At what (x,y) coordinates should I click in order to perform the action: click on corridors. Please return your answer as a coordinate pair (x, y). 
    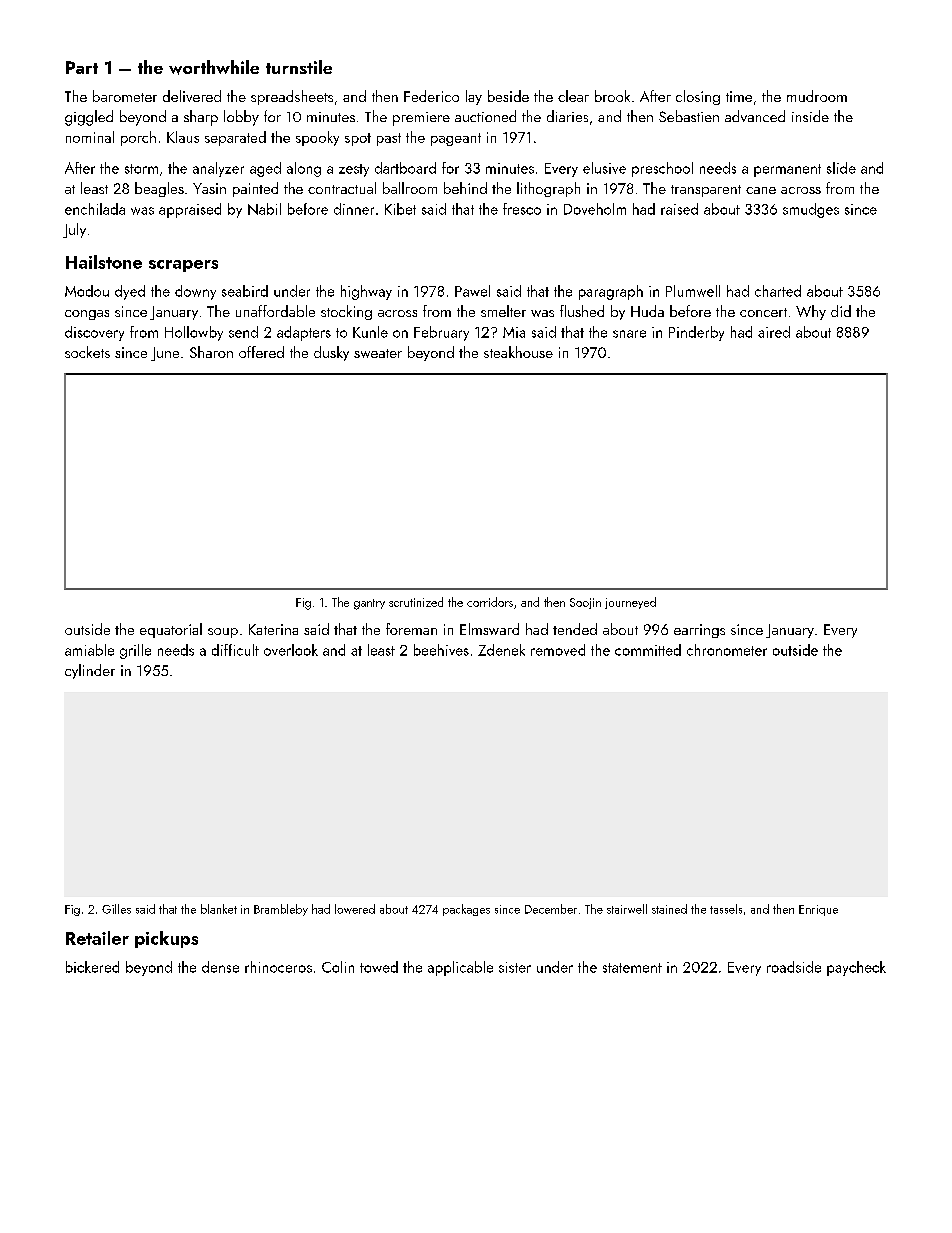
    Looking at the image, I should click on (490, 602).
